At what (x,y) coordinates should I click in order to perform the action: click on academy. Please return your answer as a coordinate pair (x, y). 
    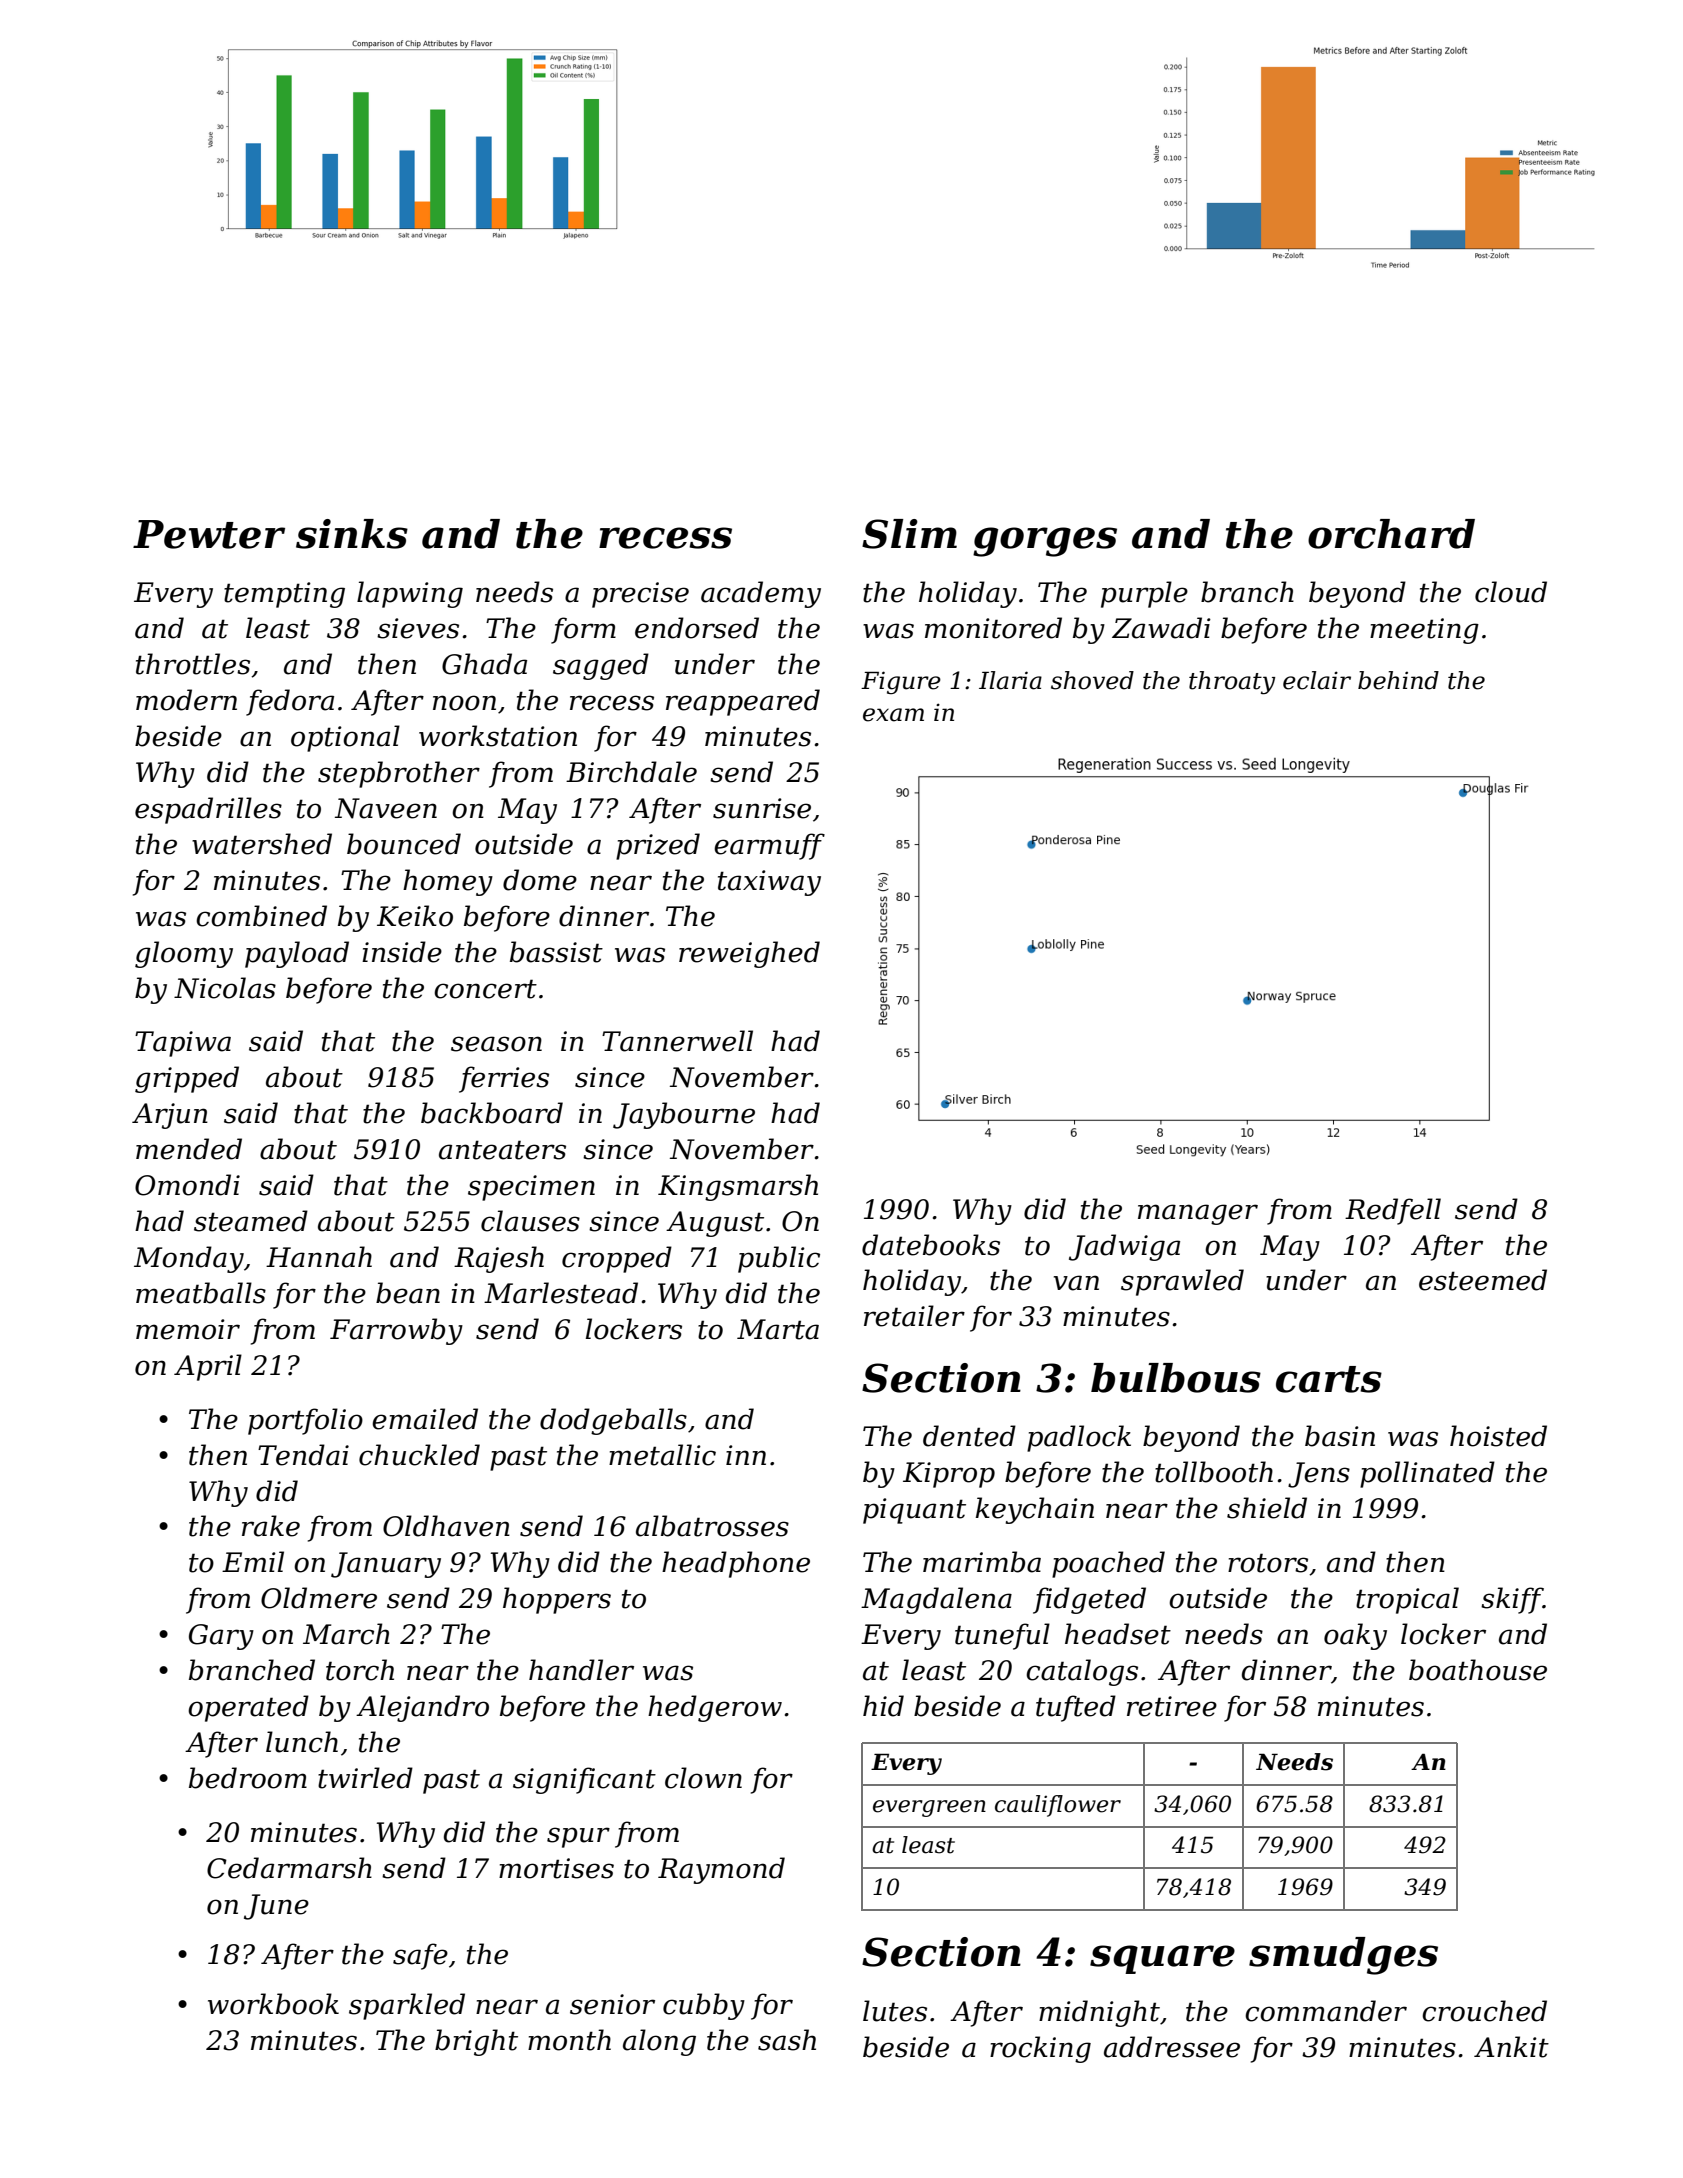
    Looking at the image, I should click on (761, 594).
